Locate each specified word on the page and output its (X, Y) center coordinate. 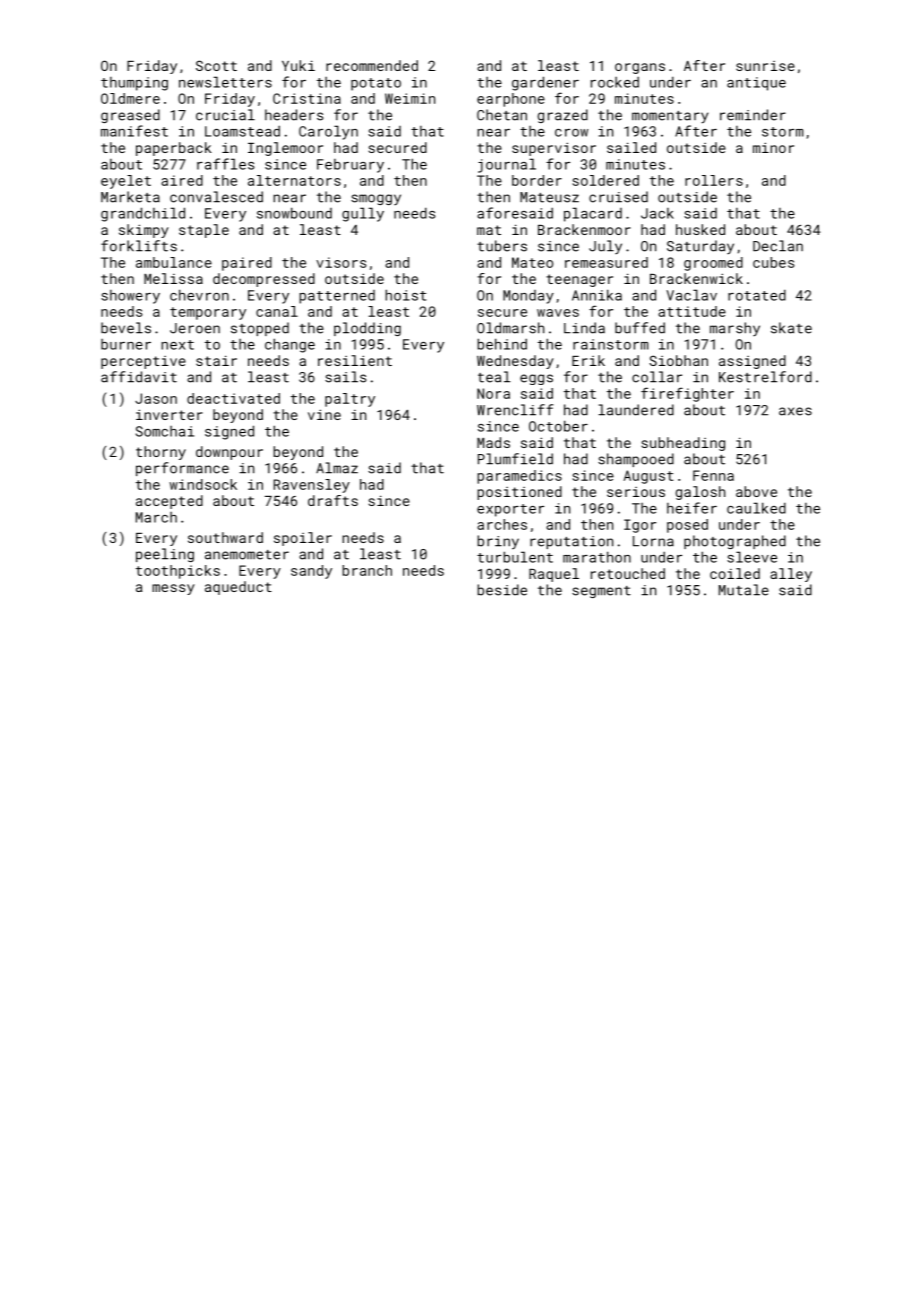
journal (507, 165)
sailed (631, 147)
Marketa (130, 197)
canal (277, 311)
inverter (169, 414)
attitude (692, 311)
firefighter (687, 394)
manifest (134, 131)
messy (173, 589)
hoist (405, 295)
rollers (714, 180)
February (350, 166)
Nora (493, 393)
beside (502, 590)
